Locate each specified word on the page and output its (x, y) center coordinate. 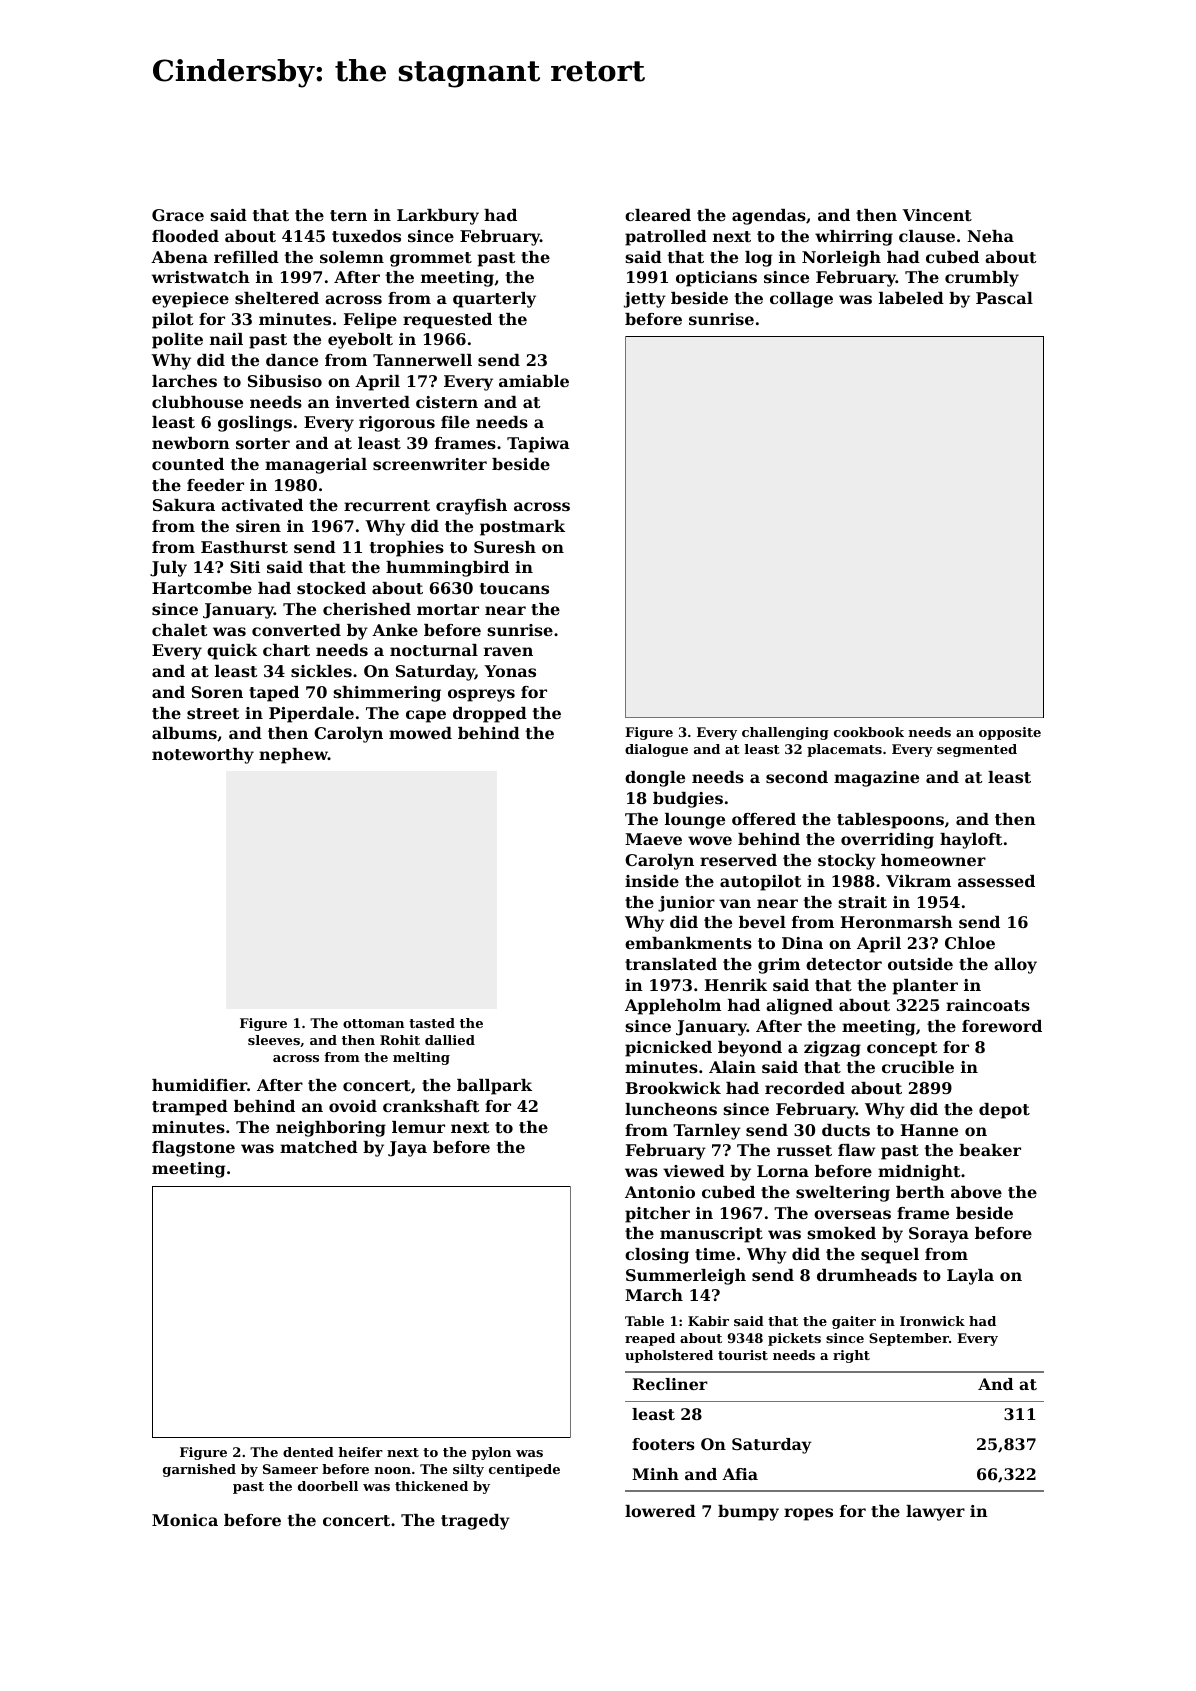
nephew (293, 756)
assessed (996, 881)
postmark (522, 528)
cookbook (869, 732)
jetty (645, 300)
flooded (185, 236)
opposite (1010, 733)
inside (652, 881)
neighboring (331, 1129)
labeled (911, 298)
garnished (199, 1470)
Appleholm (673, 1007)
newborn (191, 443)
